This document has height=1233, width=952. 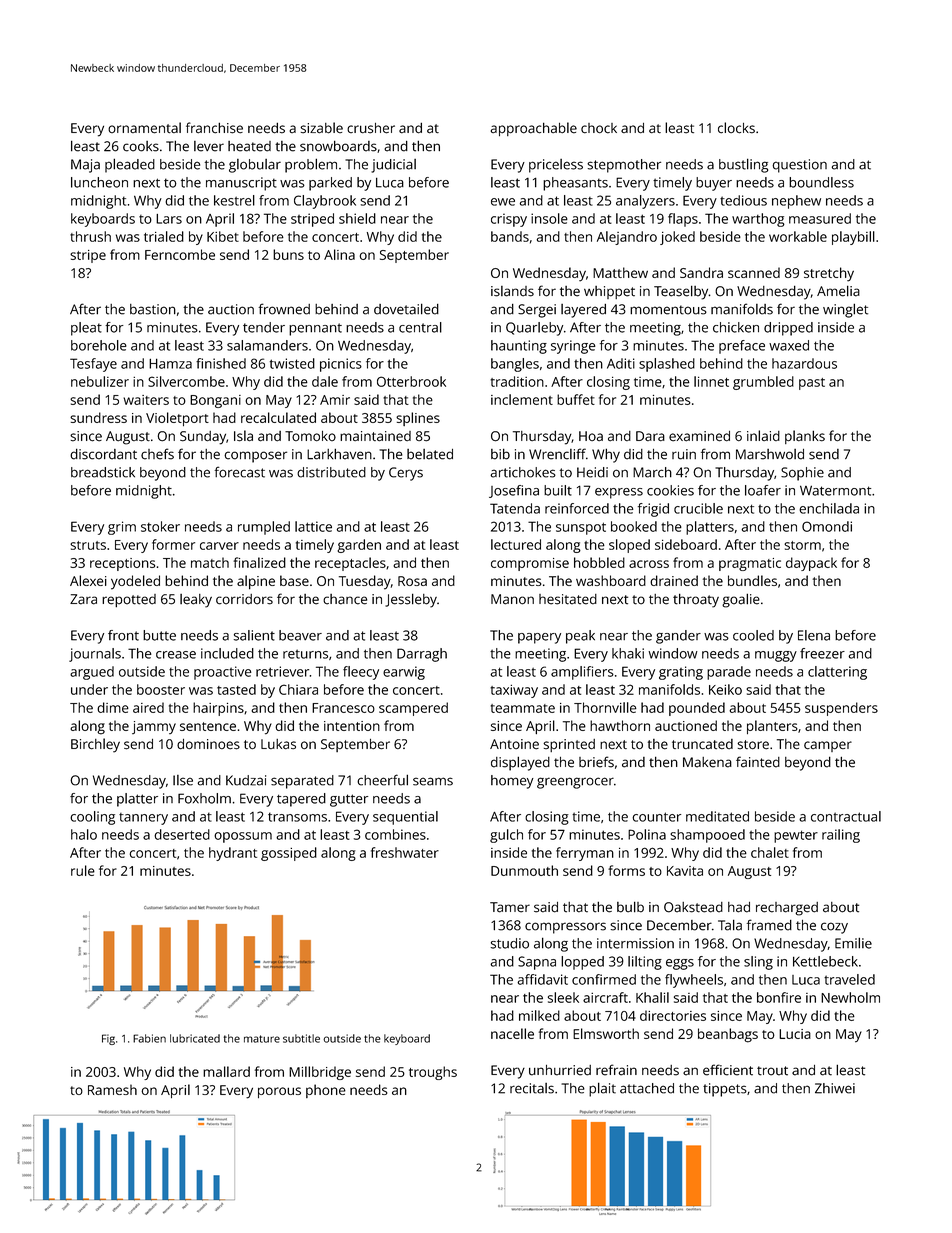 I want to click on jammy, so click(x=154, y=727).
